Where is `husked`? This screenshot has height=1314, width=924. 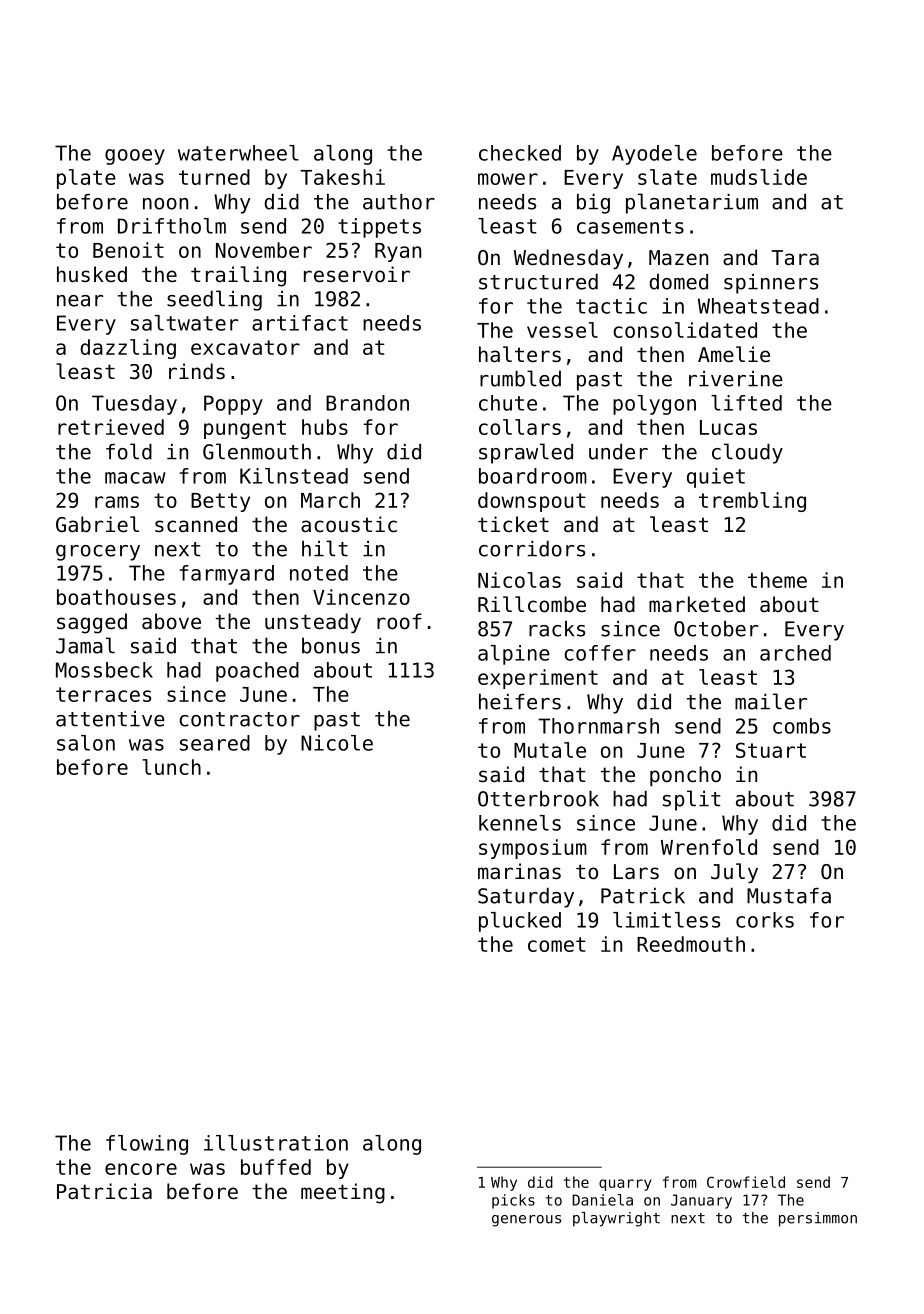 husked is located at coordinates (92, 274).
